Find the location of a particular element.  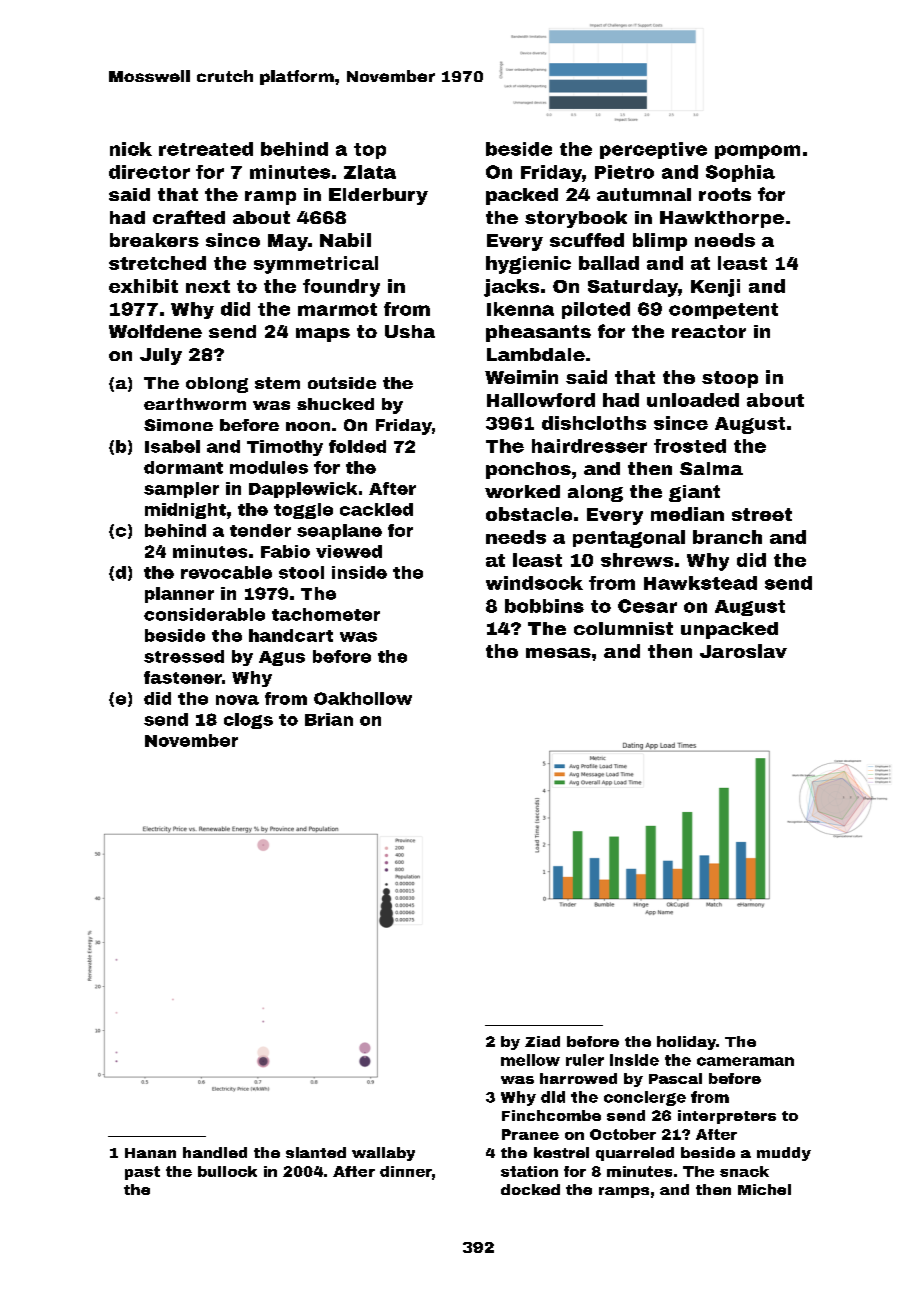

mesas is located at coordinates (558, 653).
